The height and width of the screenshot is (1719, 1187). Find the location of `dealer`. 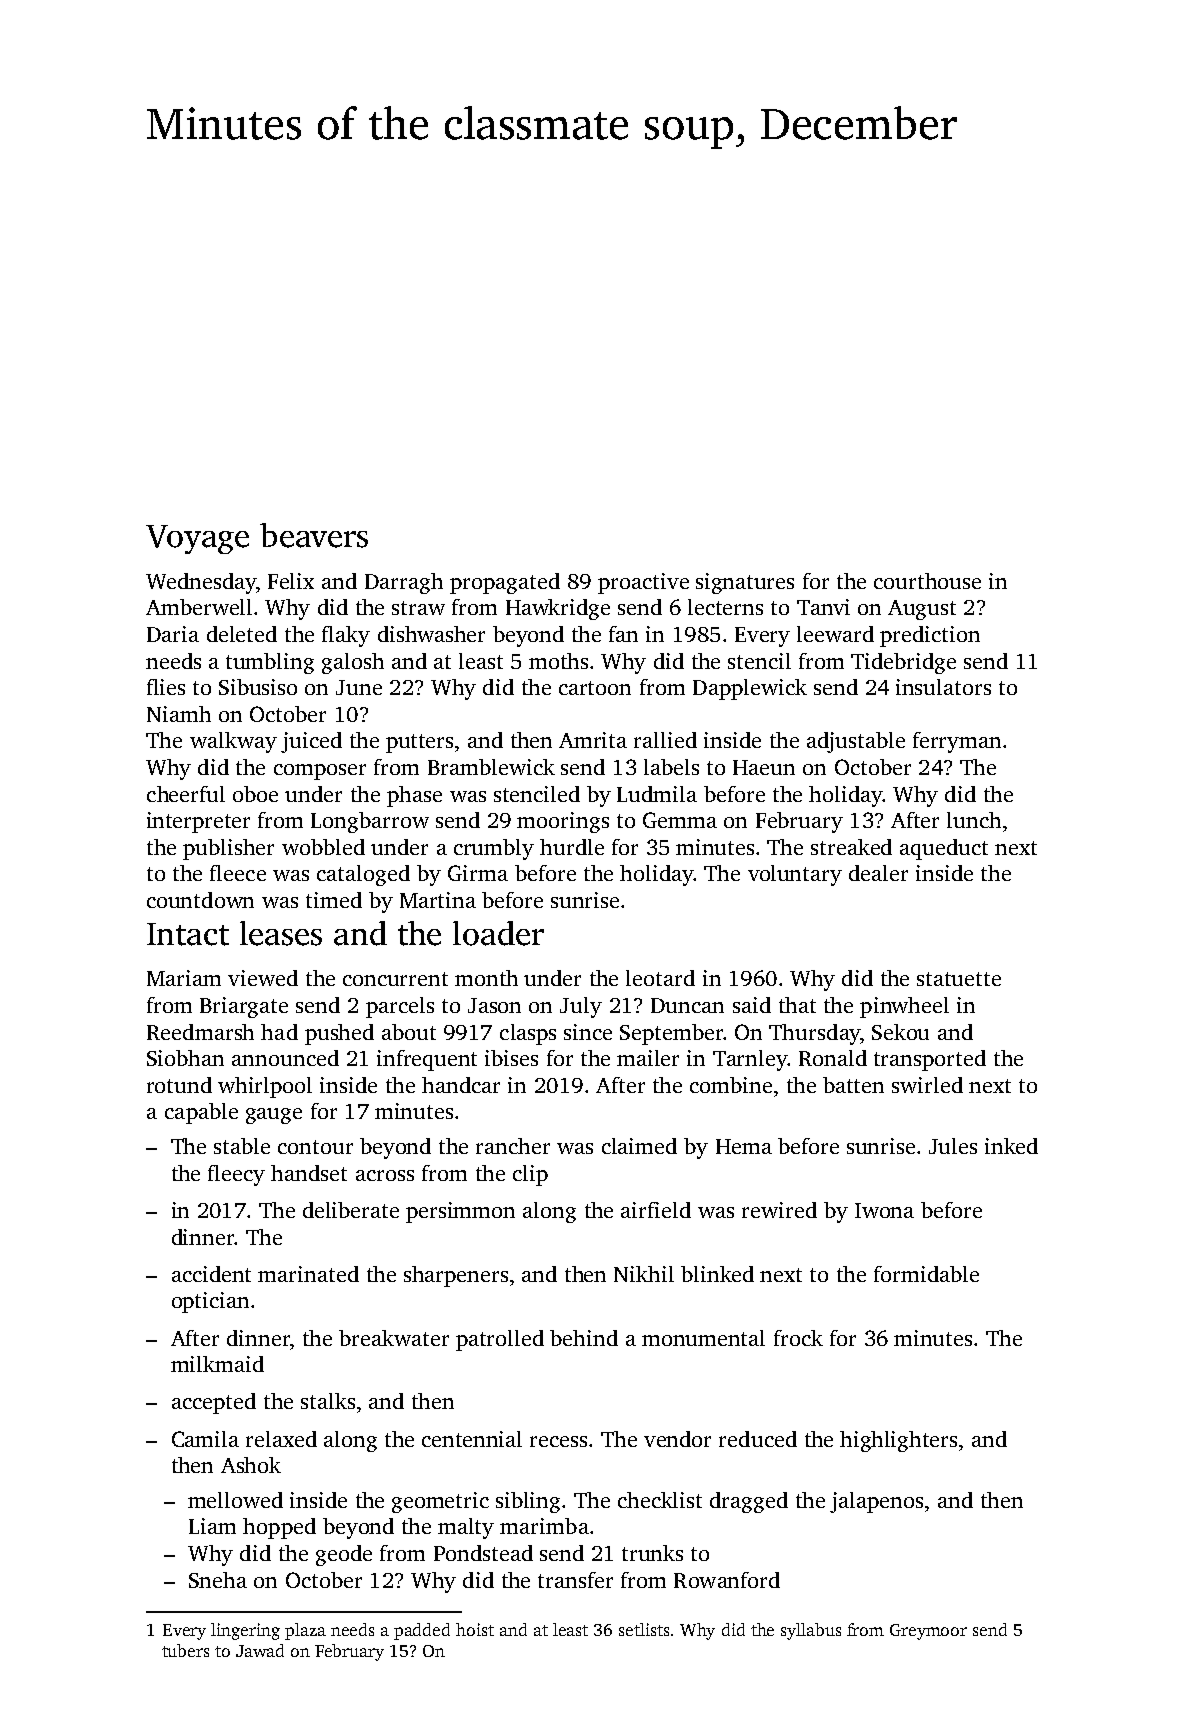

dealer is located at coordinates (878, 873).
